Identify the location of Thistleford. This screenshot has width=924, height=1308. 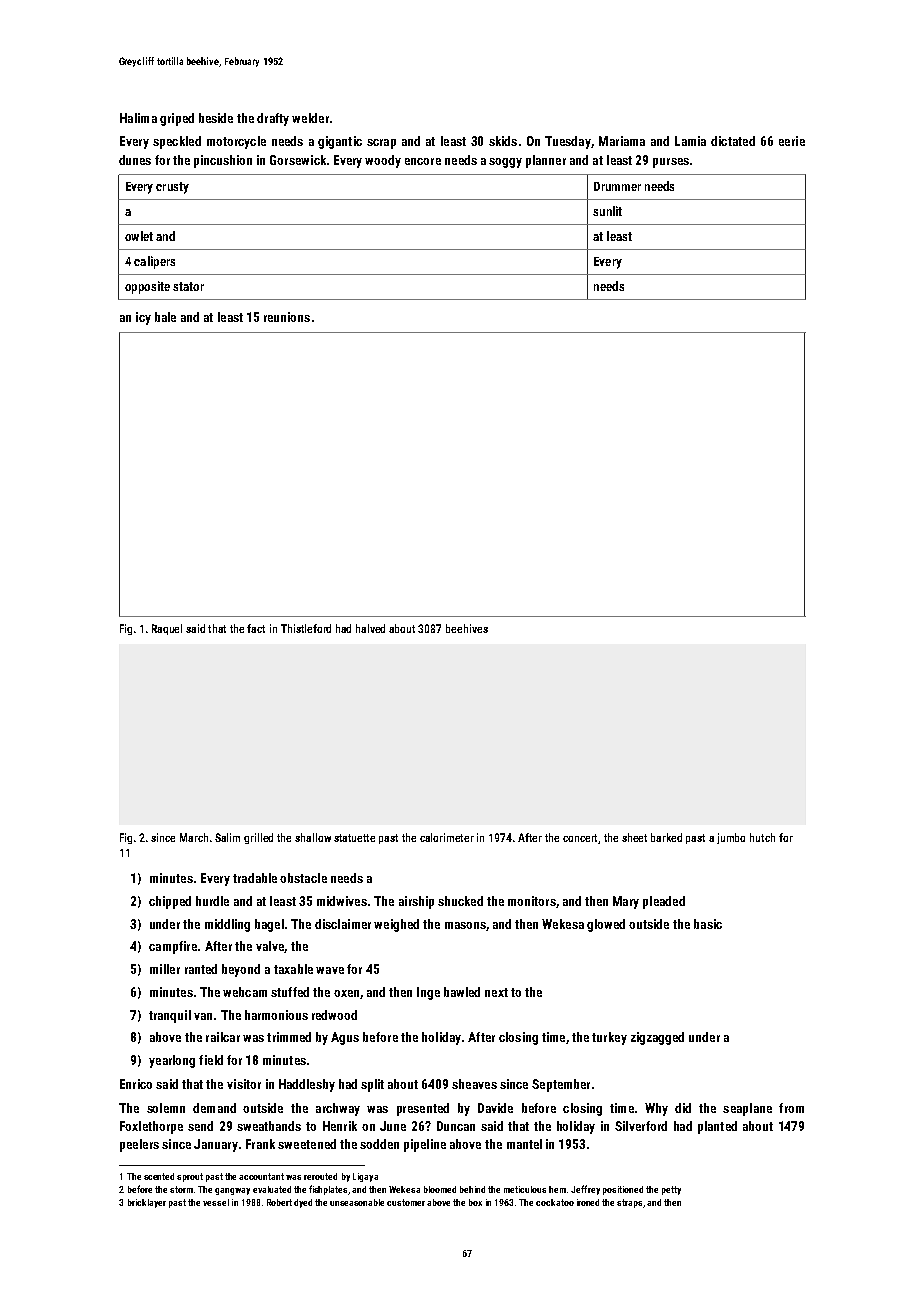
(306, 628).
